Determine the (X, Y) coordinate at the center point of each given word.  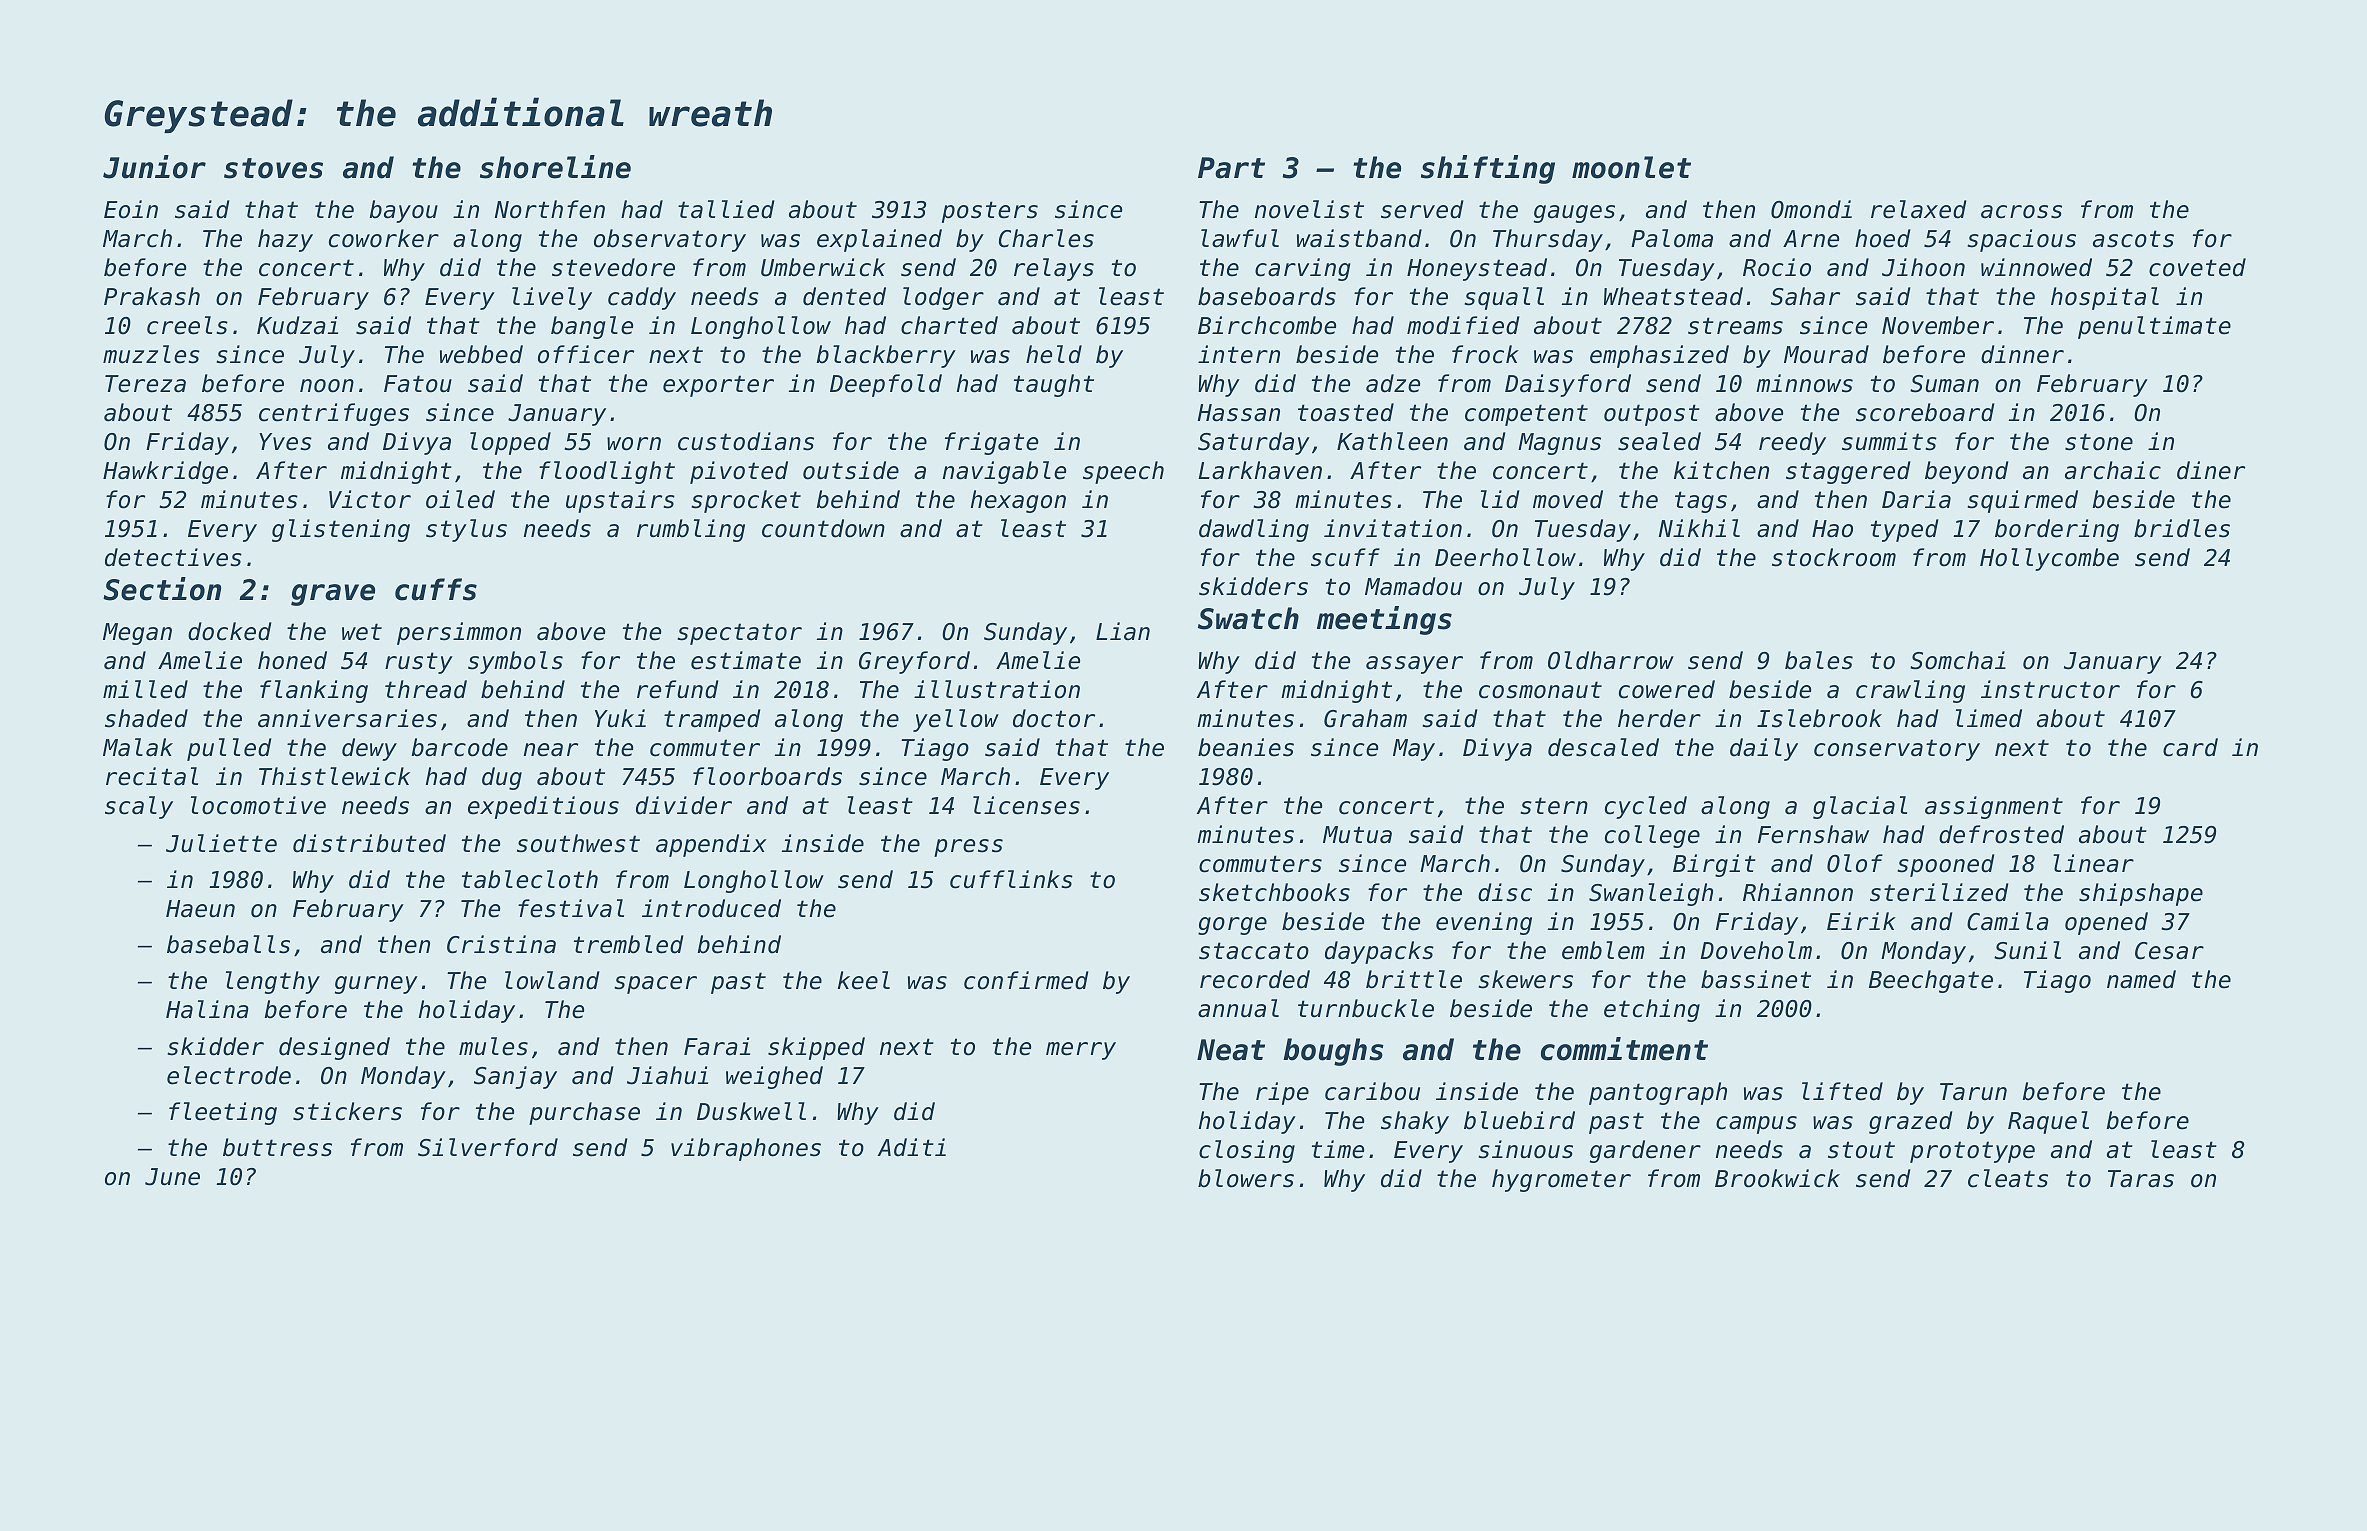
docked (229, 631)
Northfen (550, 209)
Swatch (1248, 618)
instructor (2050, 689)
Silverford (488, 1147)
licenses (1026, 805)
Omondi (1811, 209)
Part (1231, 168)
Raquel (2048, 1122)
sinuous (1526, 1149)
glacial (1860, 807)
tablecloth (530, 879)
